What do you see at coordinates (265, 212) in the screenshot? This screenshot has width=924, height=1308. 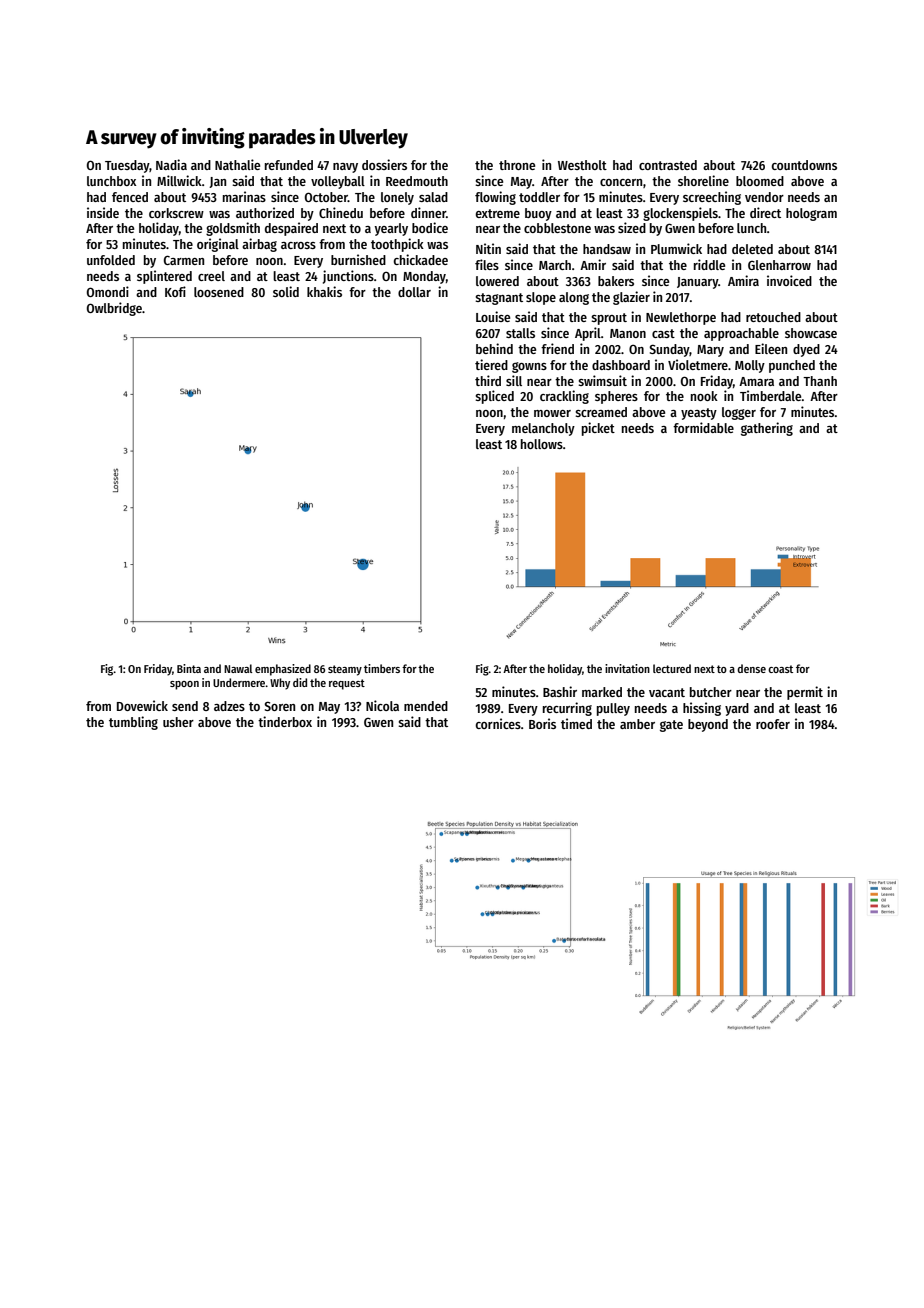 I see `authorized` at bounding box center [265, 212].
